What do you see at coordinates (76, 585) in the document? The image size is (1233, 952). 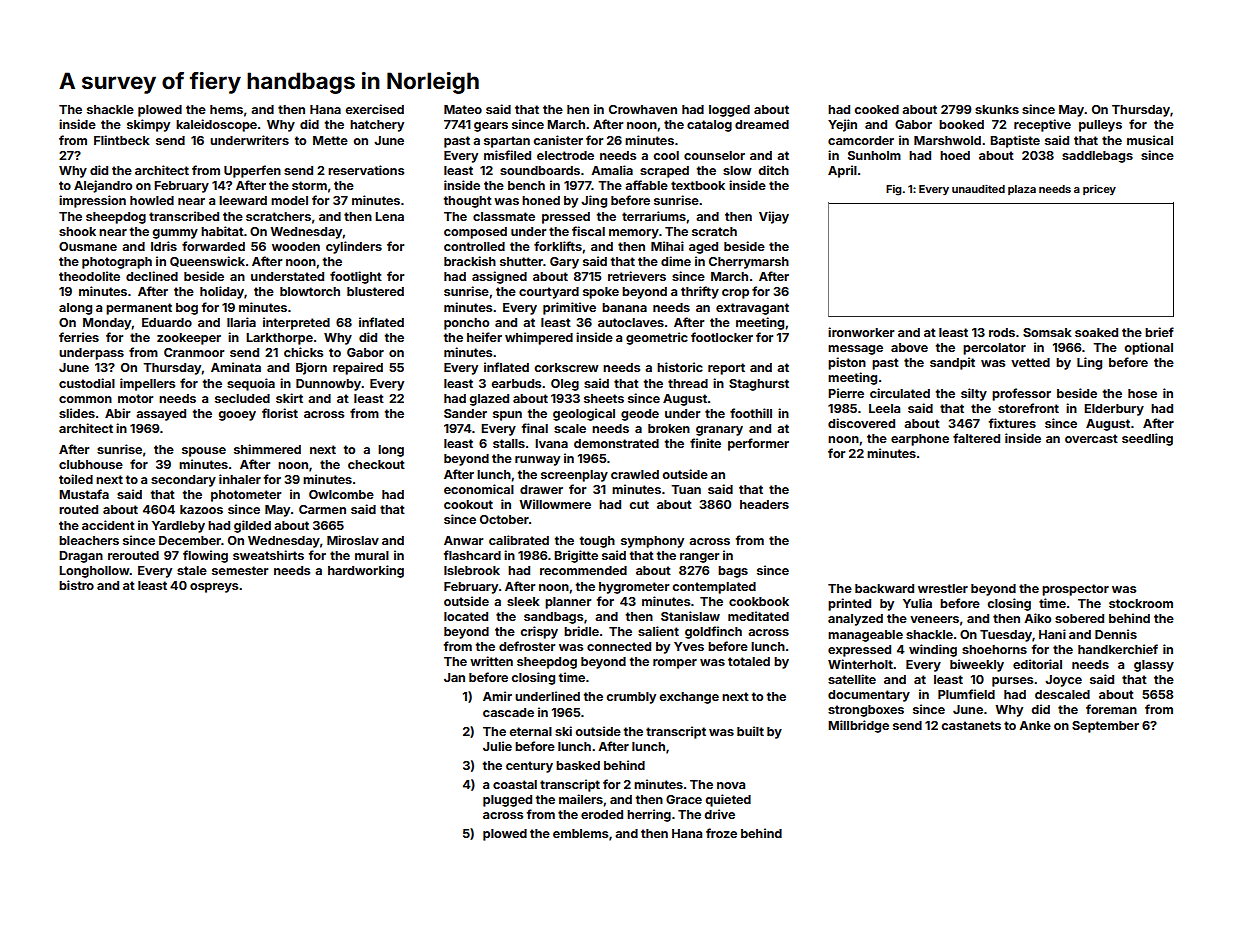 I see `bistro` at bounding box center [76, 585].
